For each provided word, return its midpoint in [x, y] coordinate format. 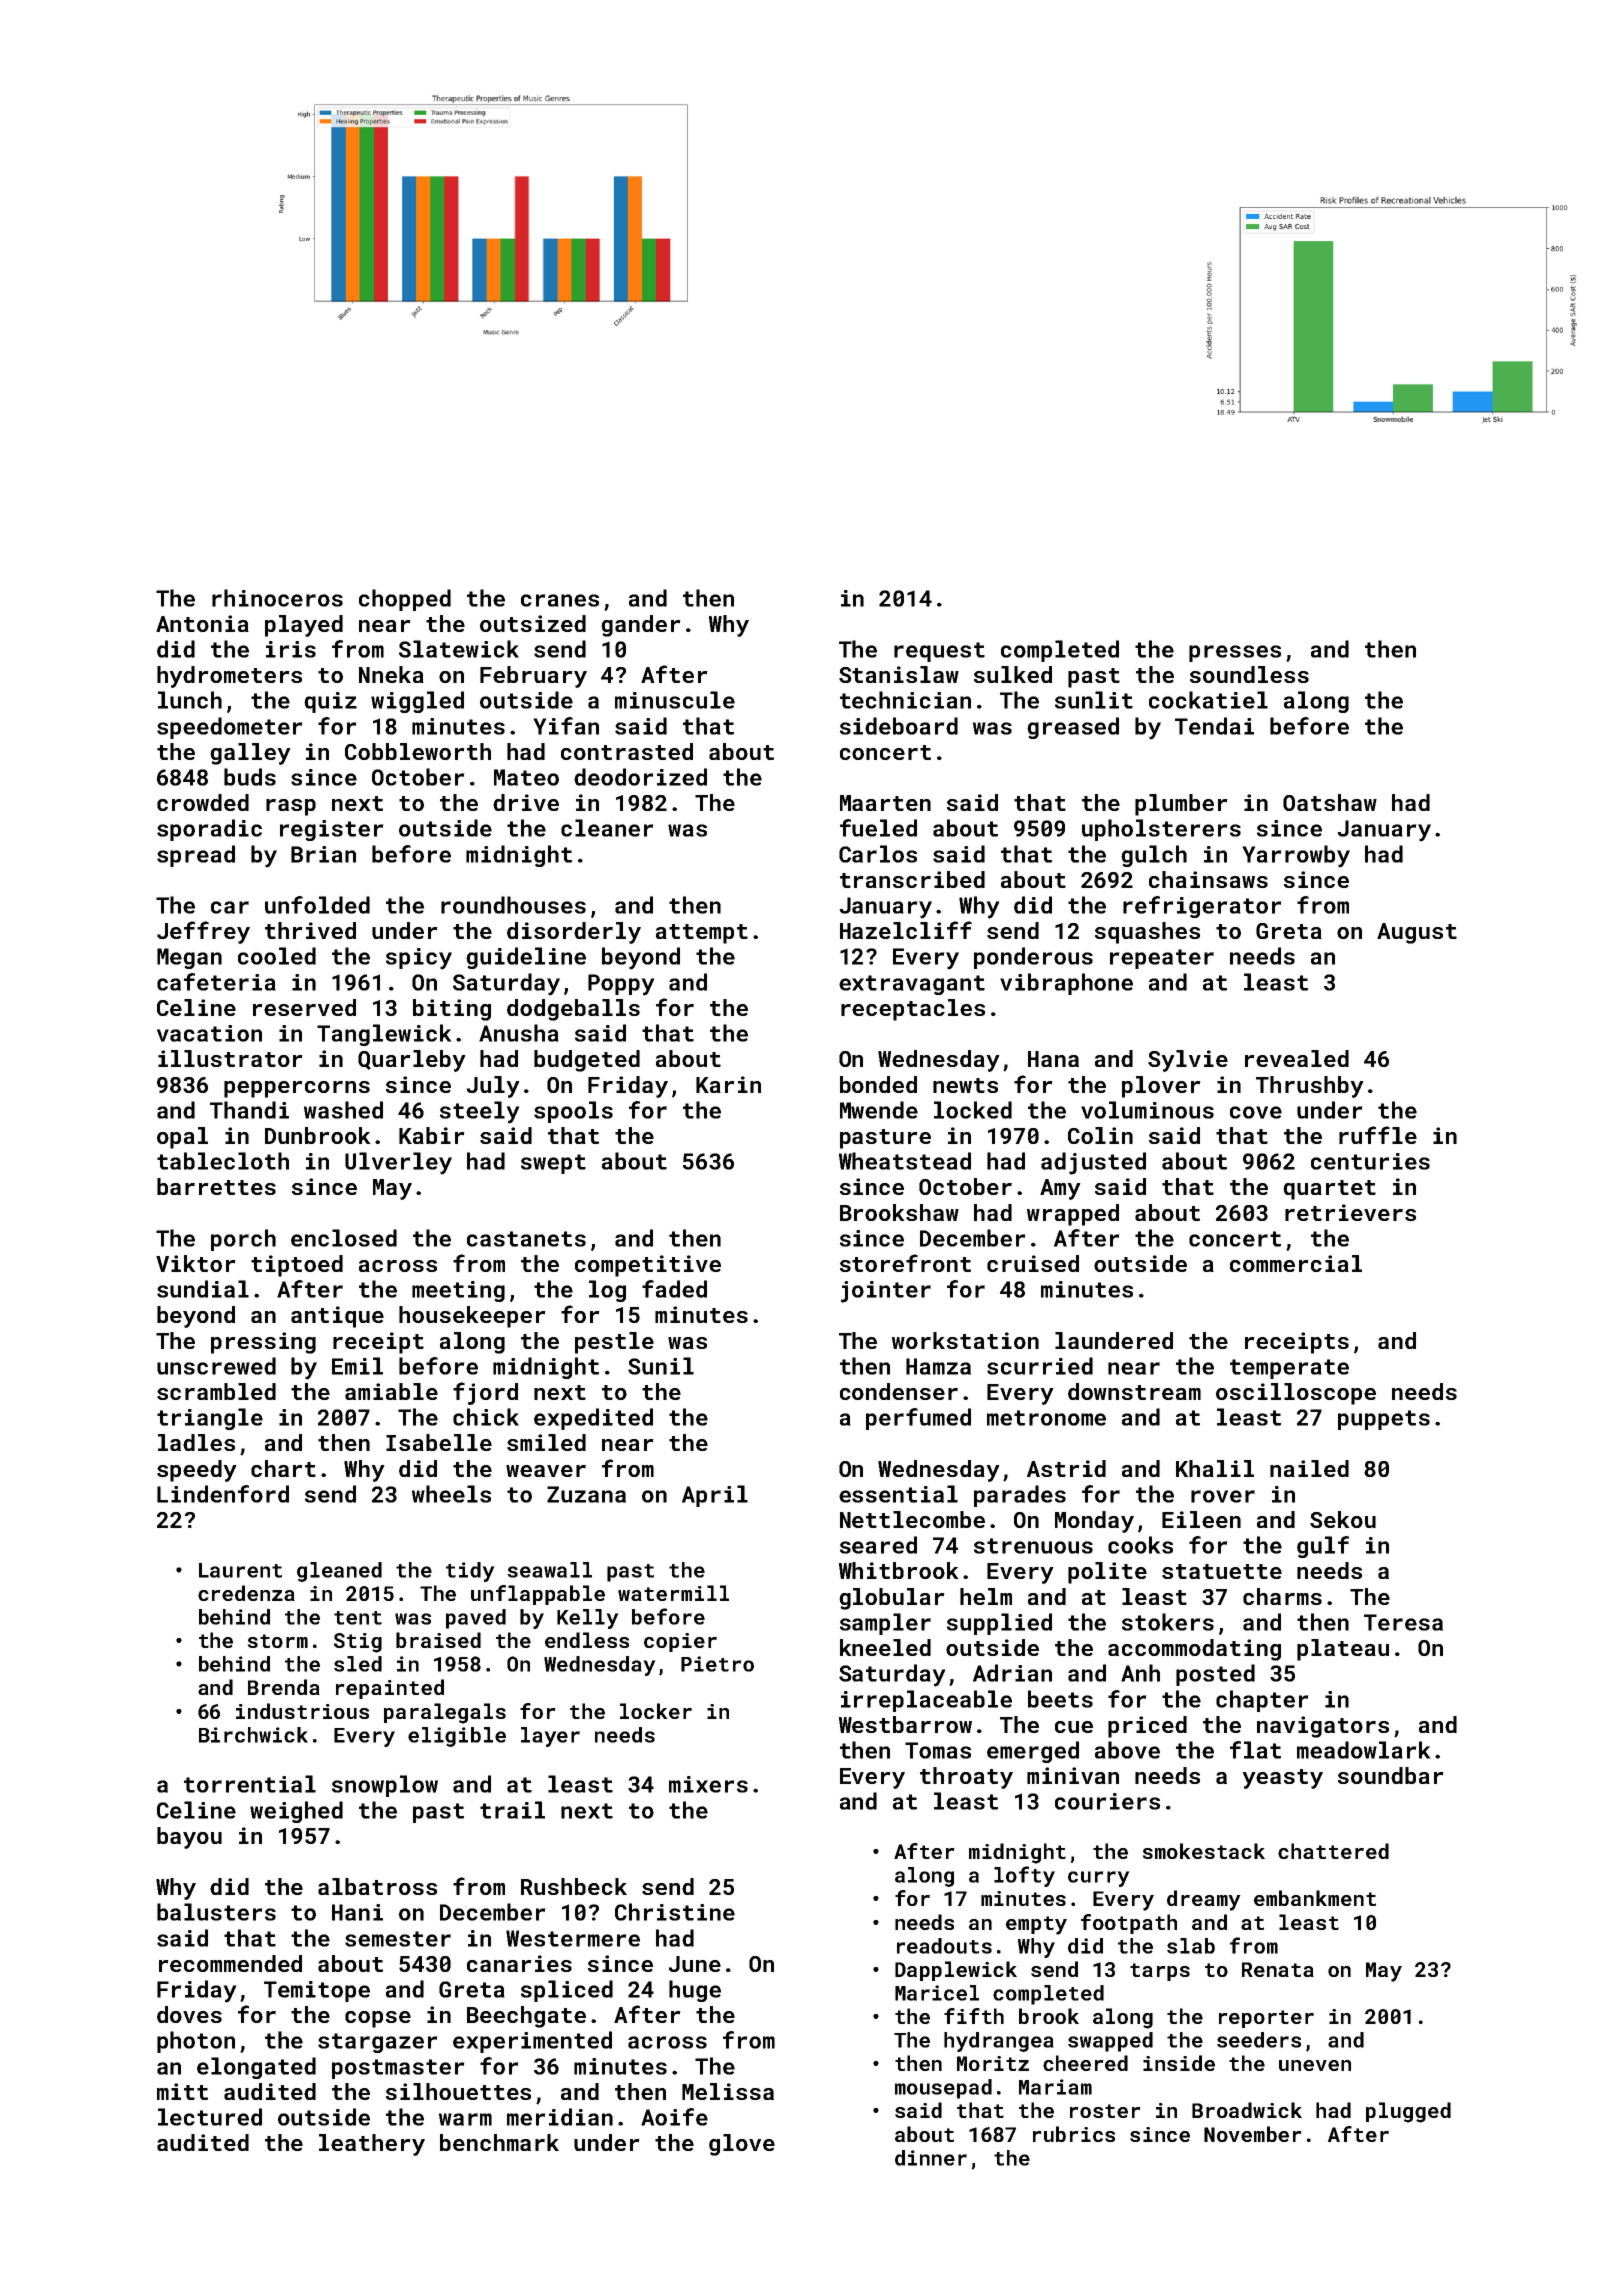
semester [398, 1939]
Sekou [1343, 1519]
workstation [965, 1340]
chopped [405, 600]
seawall [549, 1570]
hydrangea [999, 2042]
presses [1235, 653]
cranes [560, 600]
